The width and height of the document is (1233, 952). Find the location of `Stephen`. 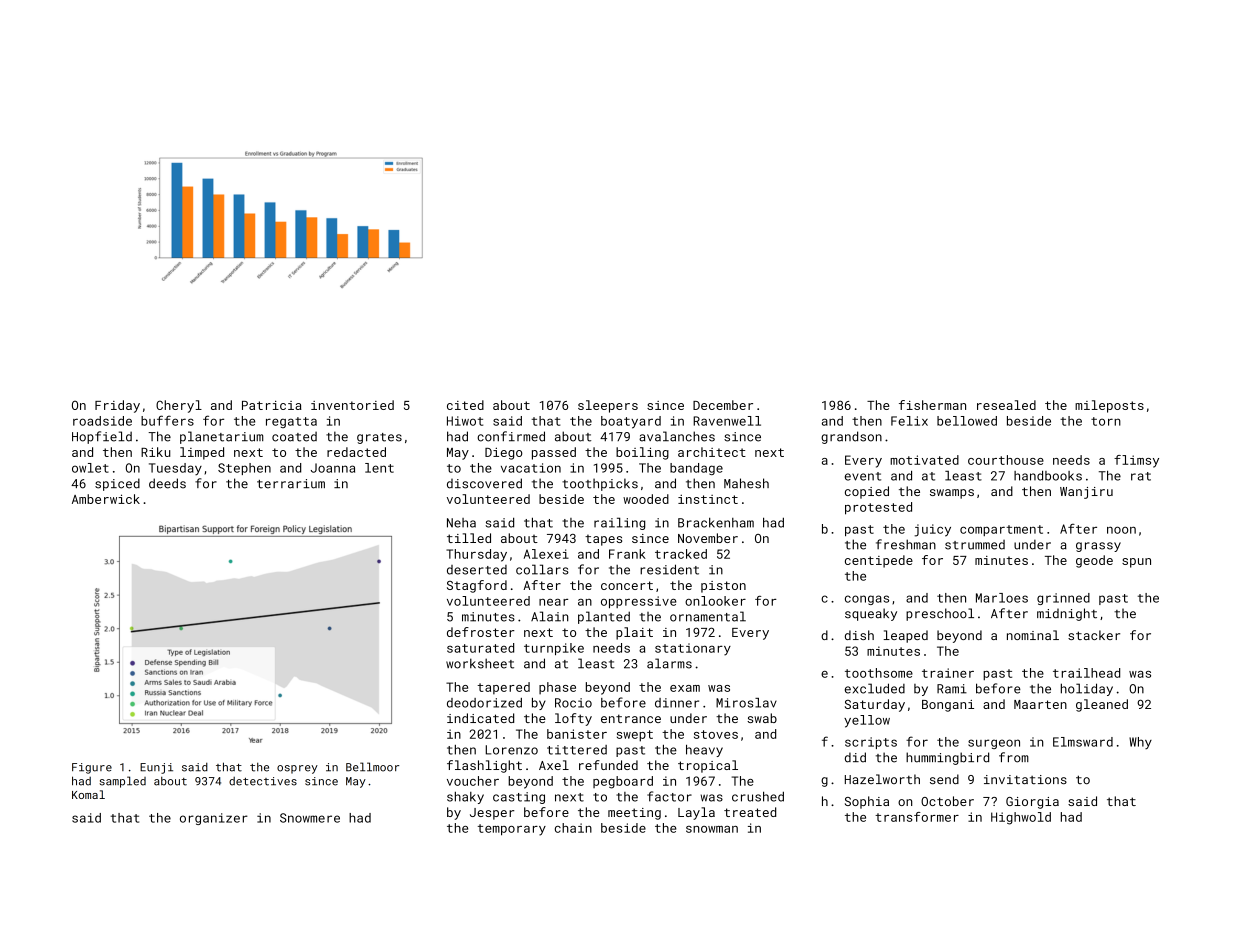

Stephen is located at coordinates (244, 469).
